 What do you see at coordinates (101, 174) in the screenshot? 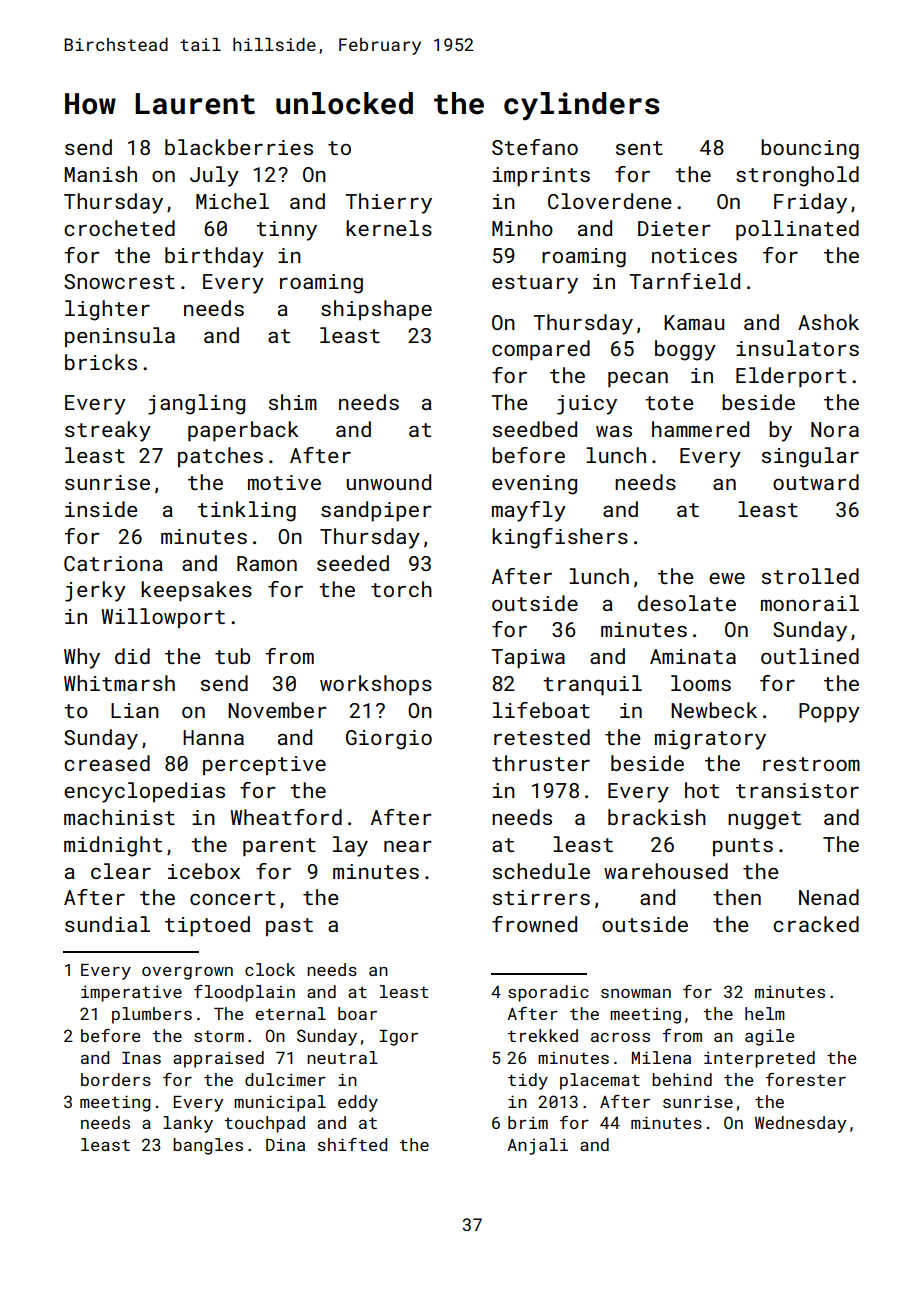
I see `Manish` at bounding box center [101, 174].
